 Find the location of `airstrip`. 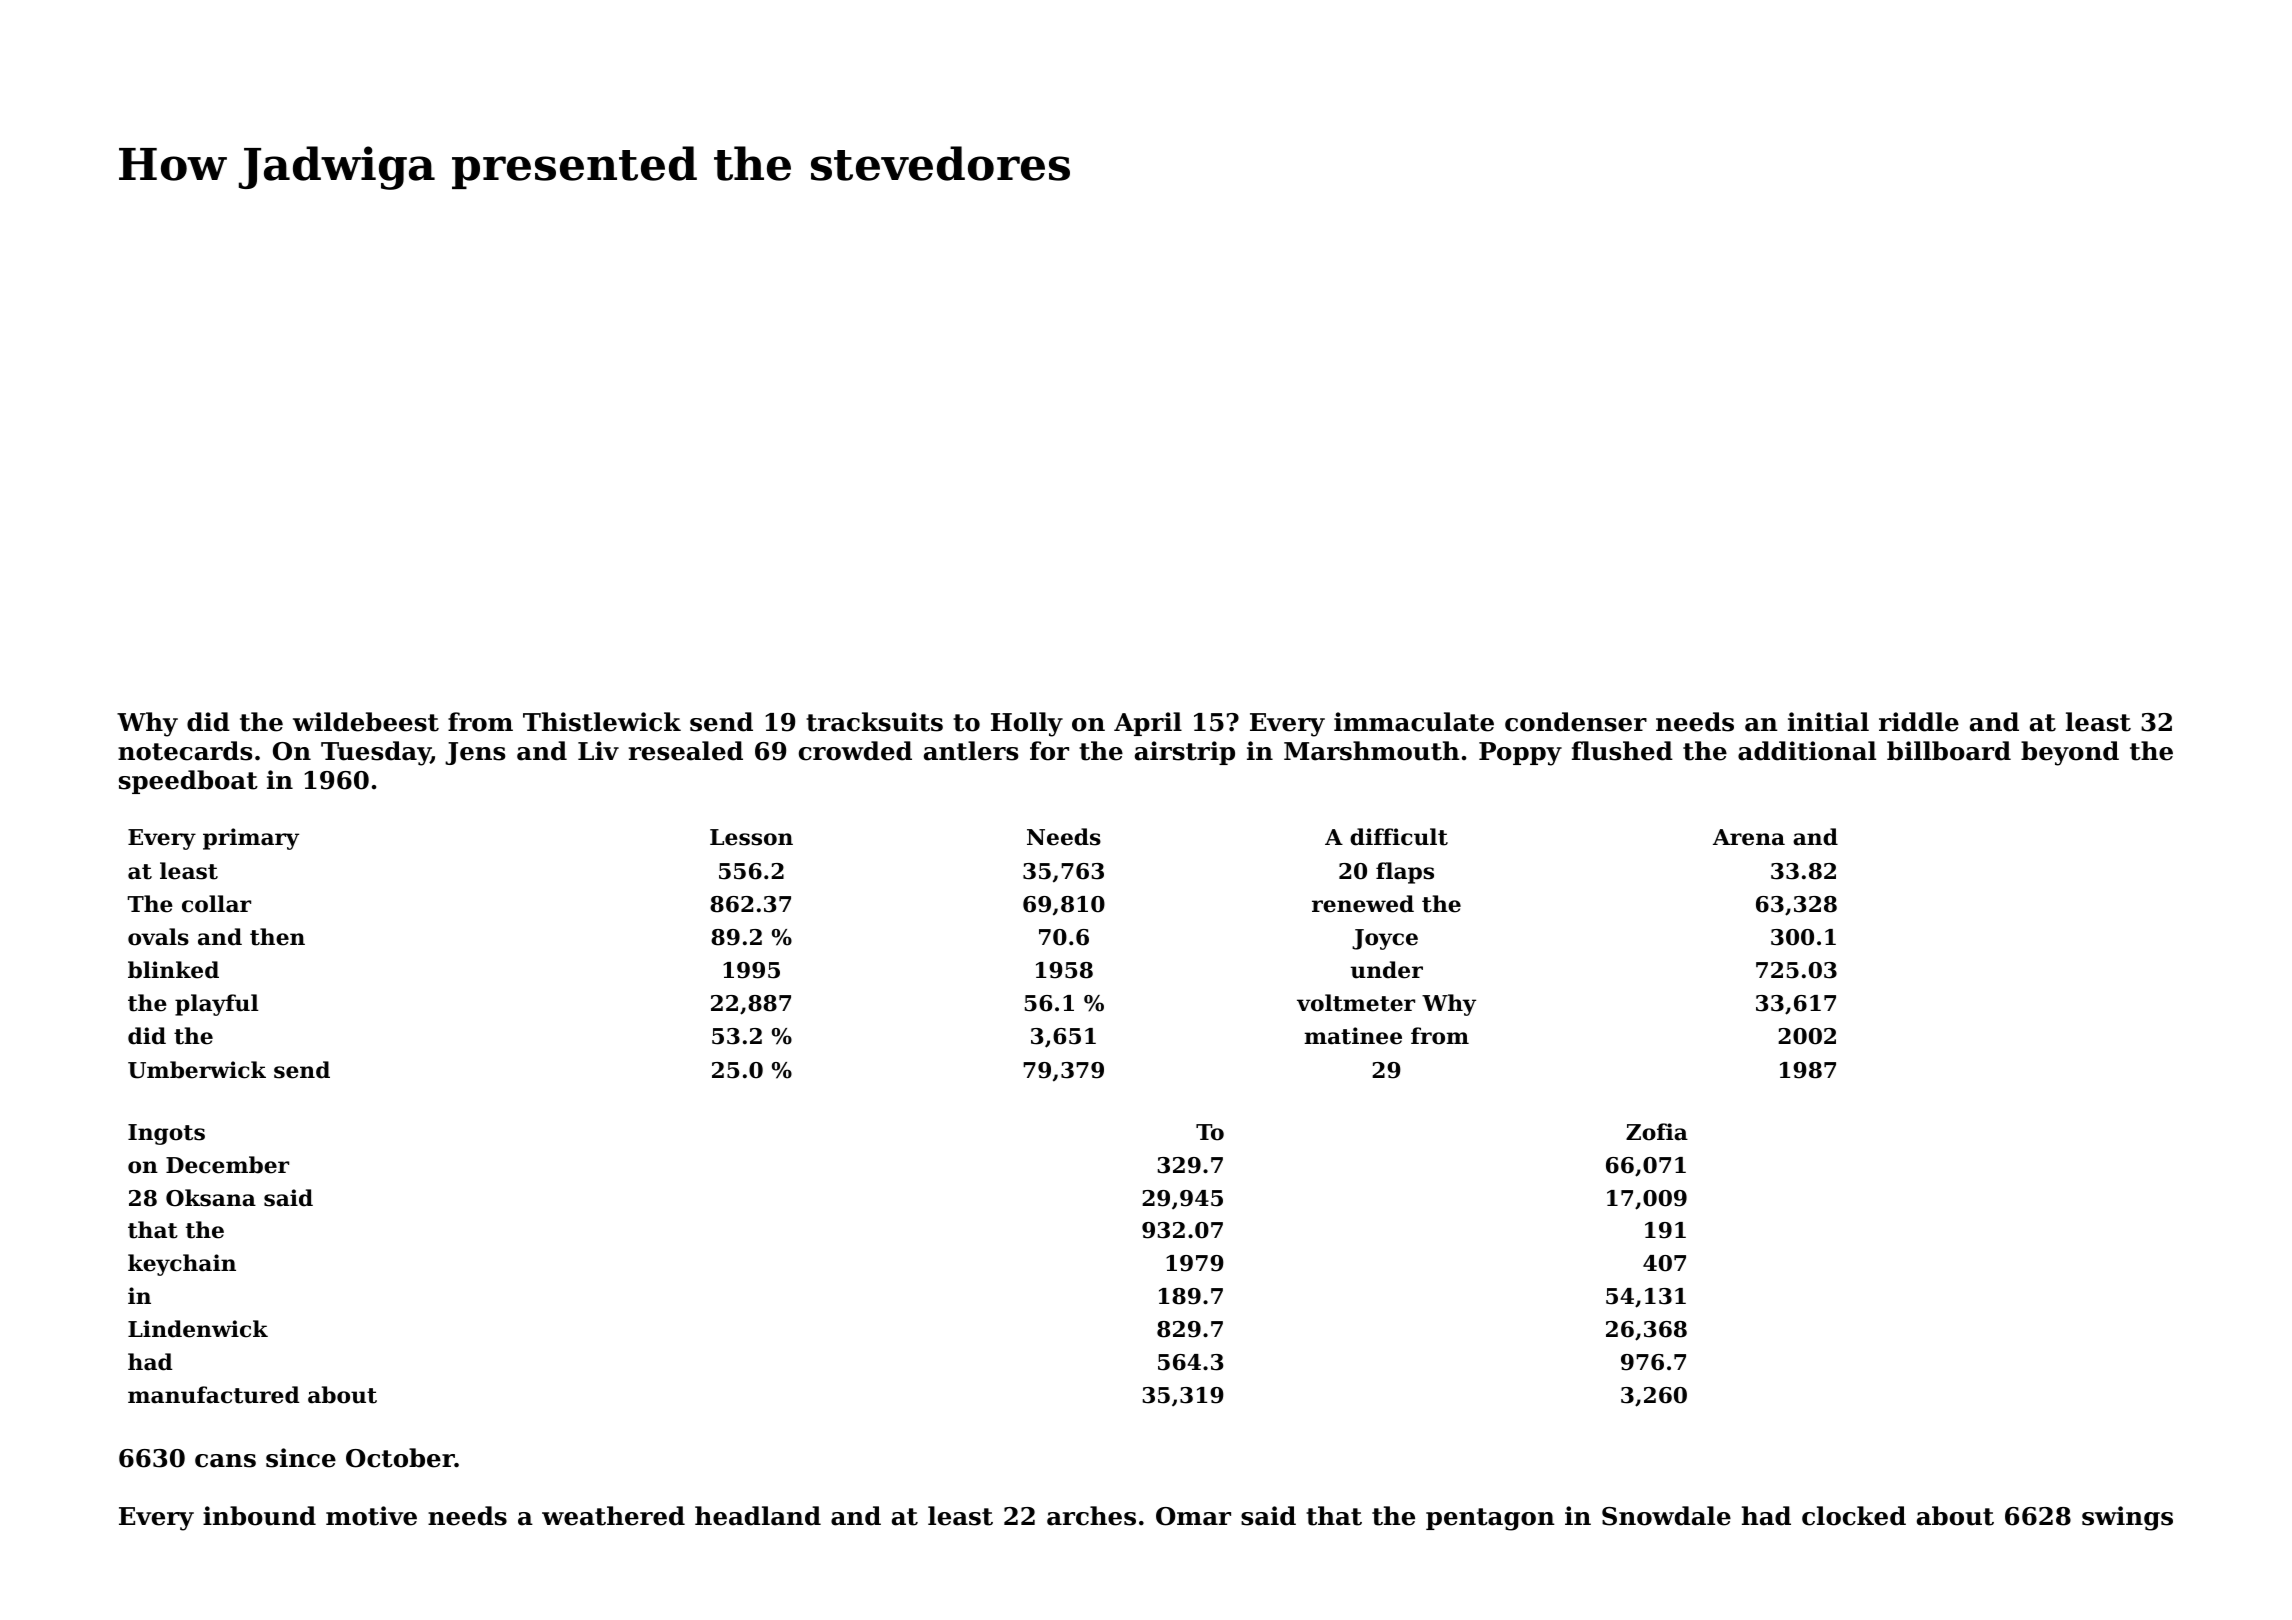

airstrip is located at coordinates (1185, 753).
